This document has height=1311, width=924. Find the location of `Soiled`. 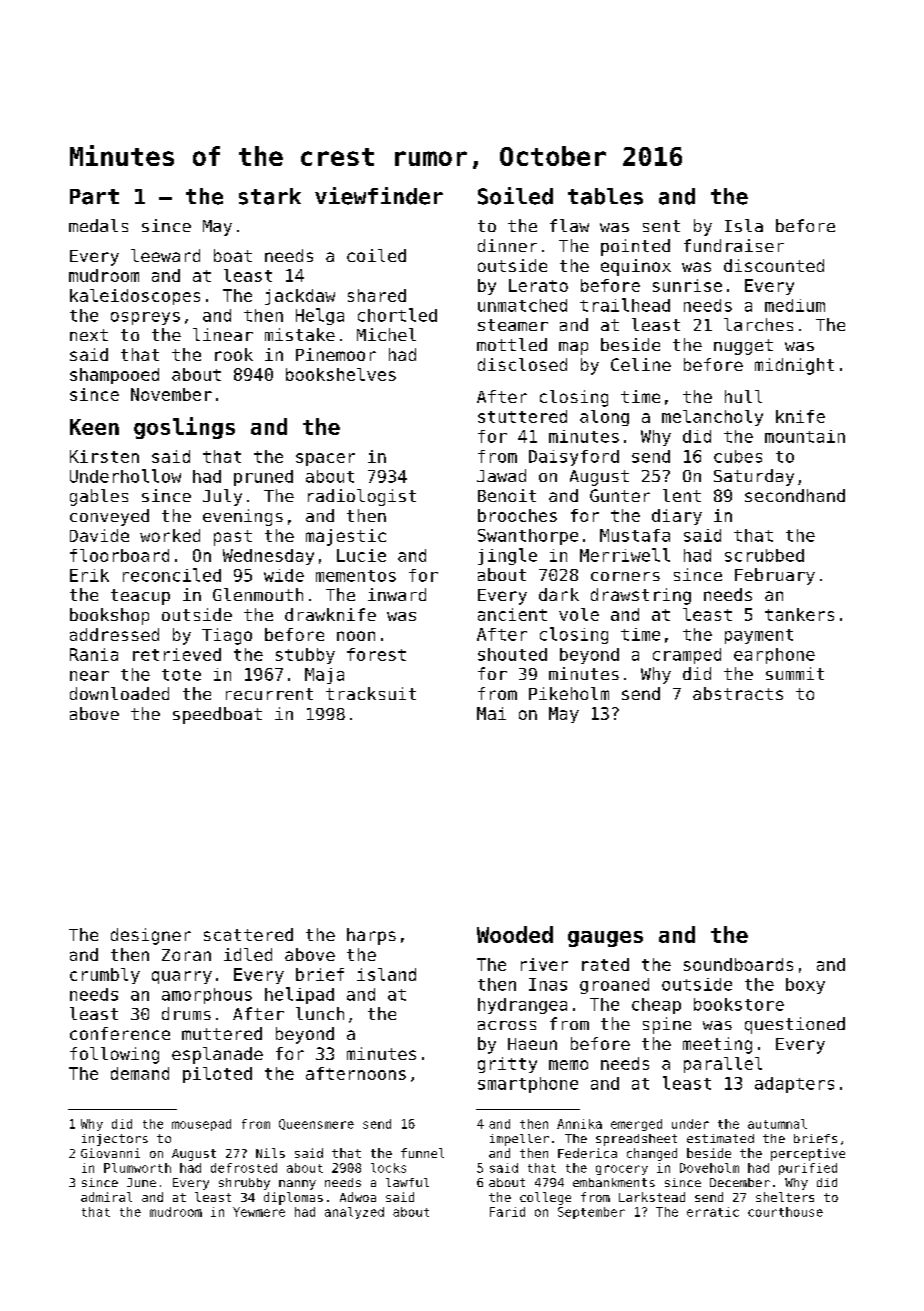

Soiled is located at coordinates (515, 196).
